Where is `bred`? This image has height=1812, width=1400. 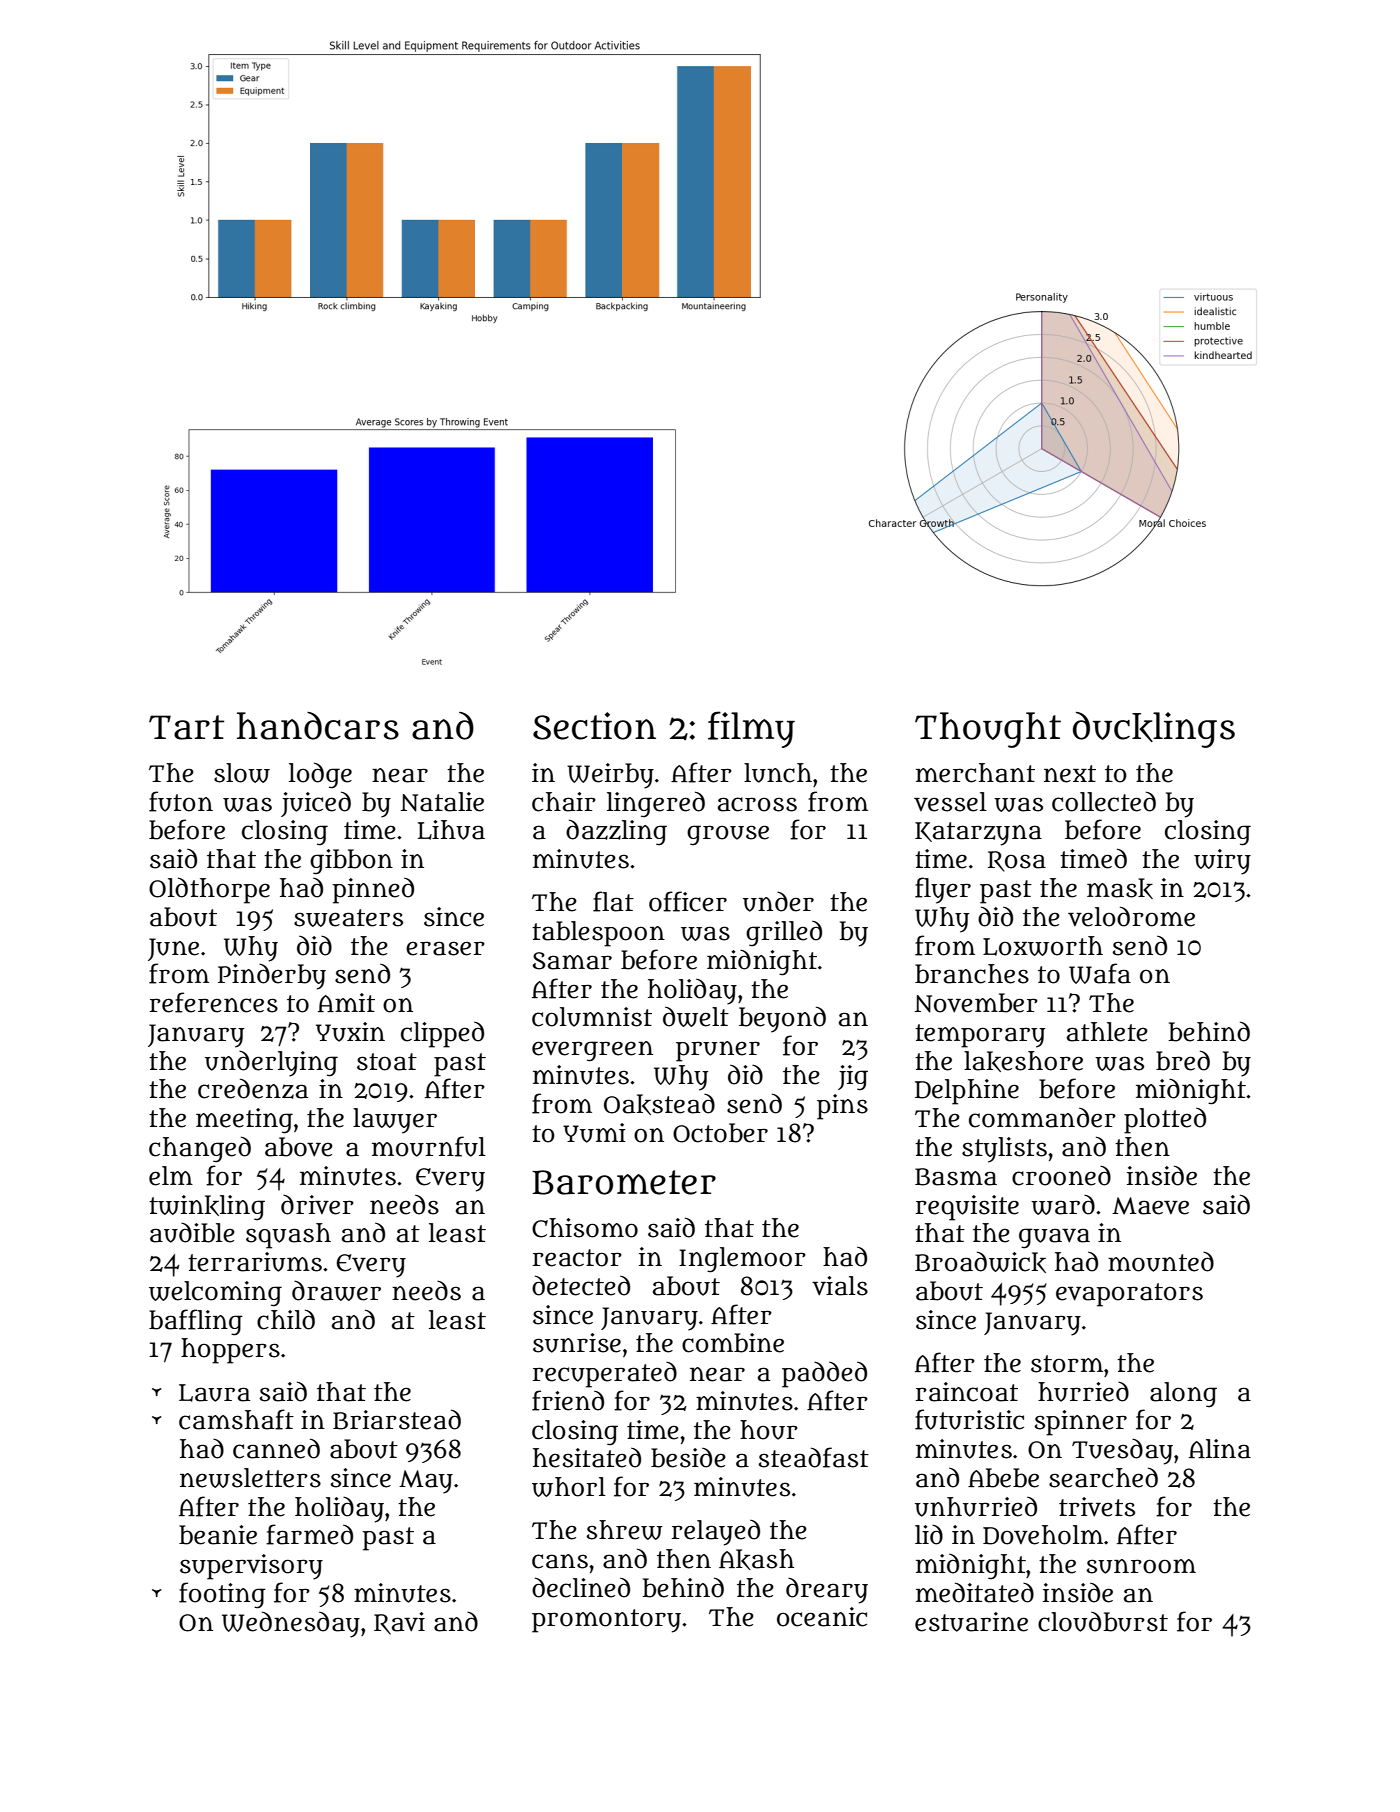
bred is located at coordinates (1183, 1060).
